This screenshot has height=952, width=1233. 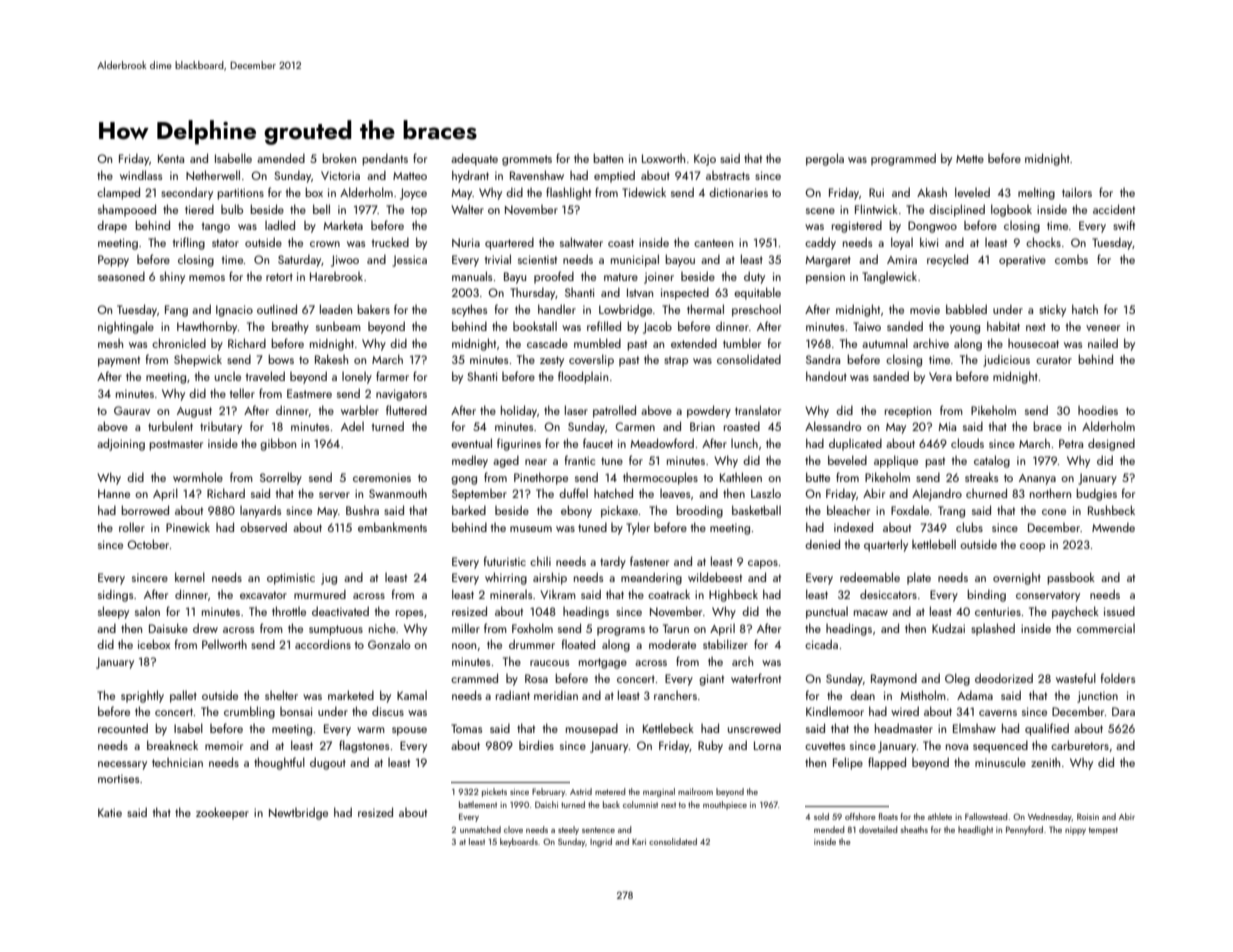 What do you see at coordinates (905, 711) in the screenshot?
I see `wired` at bounding box center [905, 711].
